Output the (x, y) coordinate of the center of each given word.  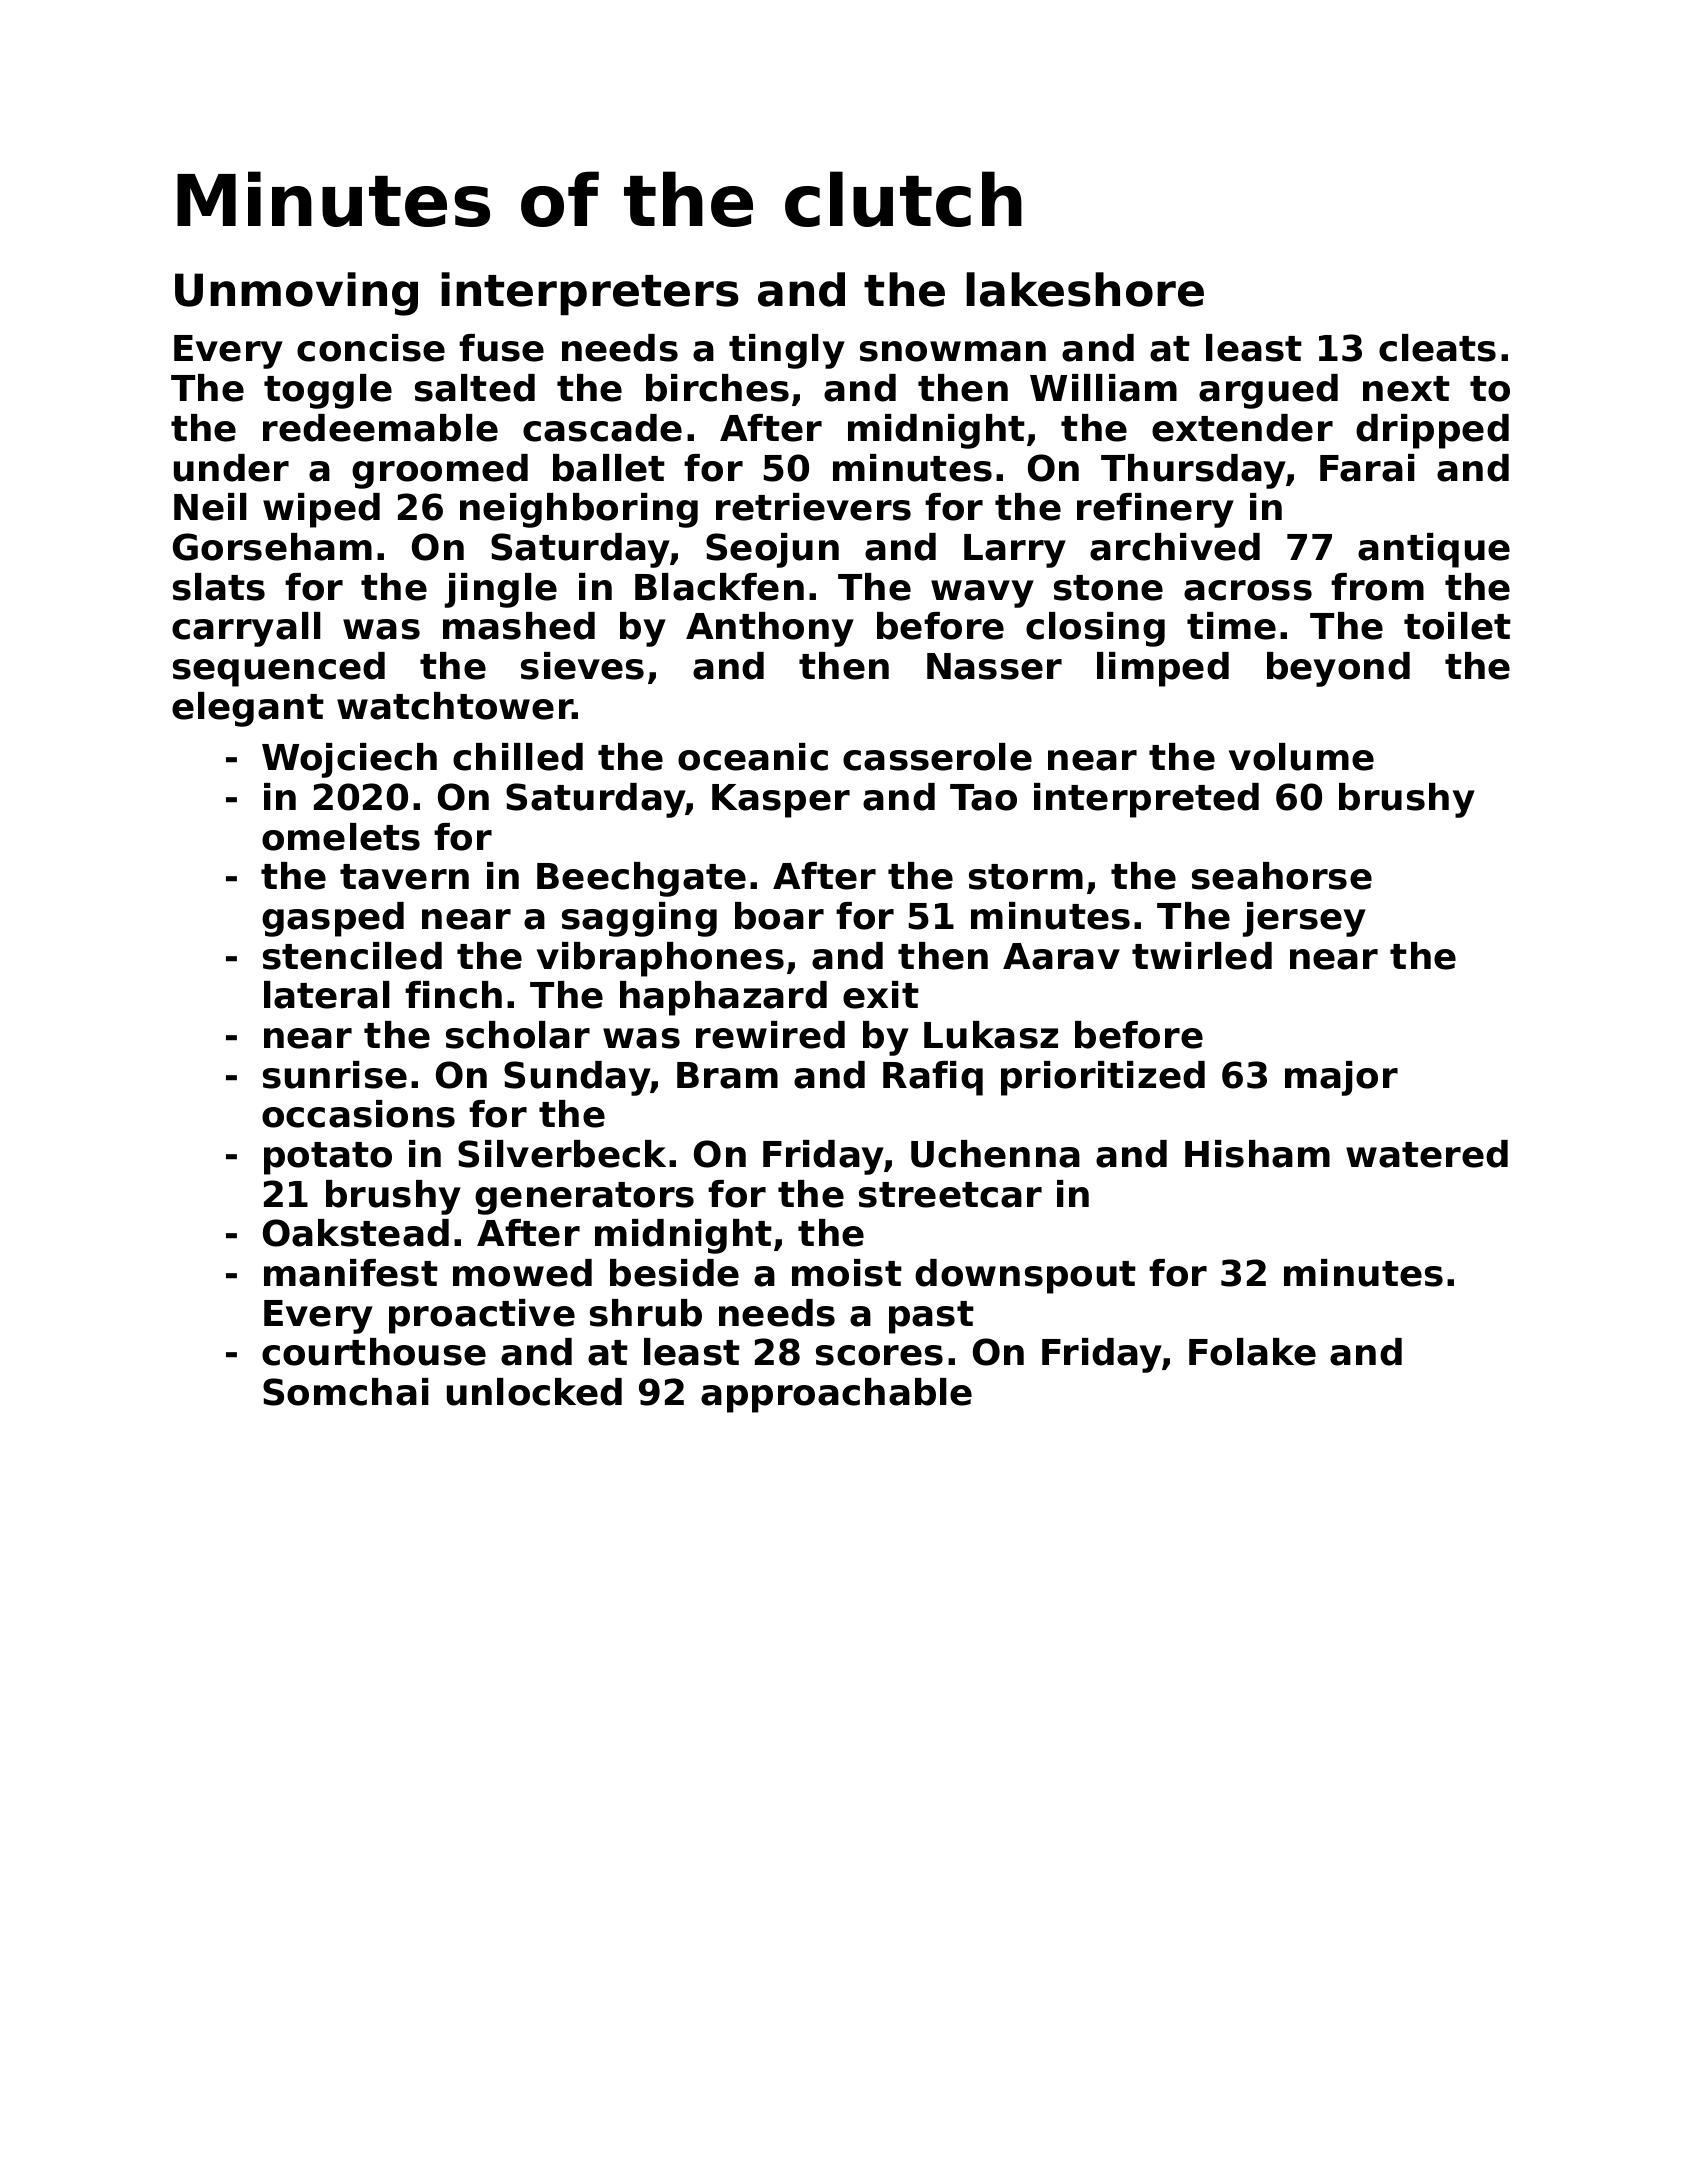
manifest (351, 1273)
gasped (333, 919)
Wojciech (349, 760)
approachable (836, 1395)
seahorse (1282, 876)
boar (779, 916)
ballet (609, 468)
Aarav (1061, 956)
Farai (1367, 468)
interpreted (1146, 800)
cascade (602, 428)
